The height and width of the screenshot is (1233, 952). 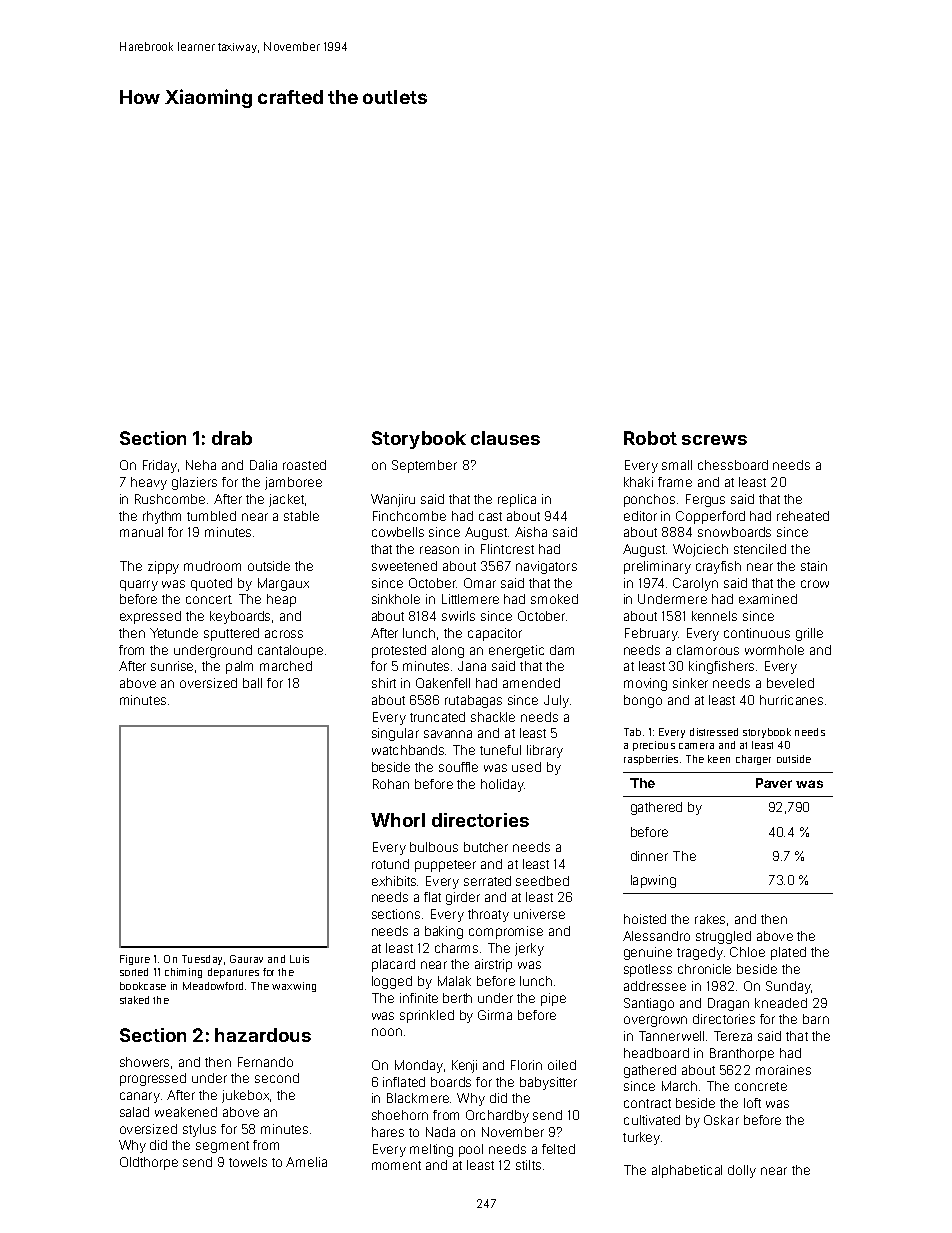 What do you see at coordinates (211, 584) in the screenshot?
I see `quoted` at bounding box center [211, 584].
